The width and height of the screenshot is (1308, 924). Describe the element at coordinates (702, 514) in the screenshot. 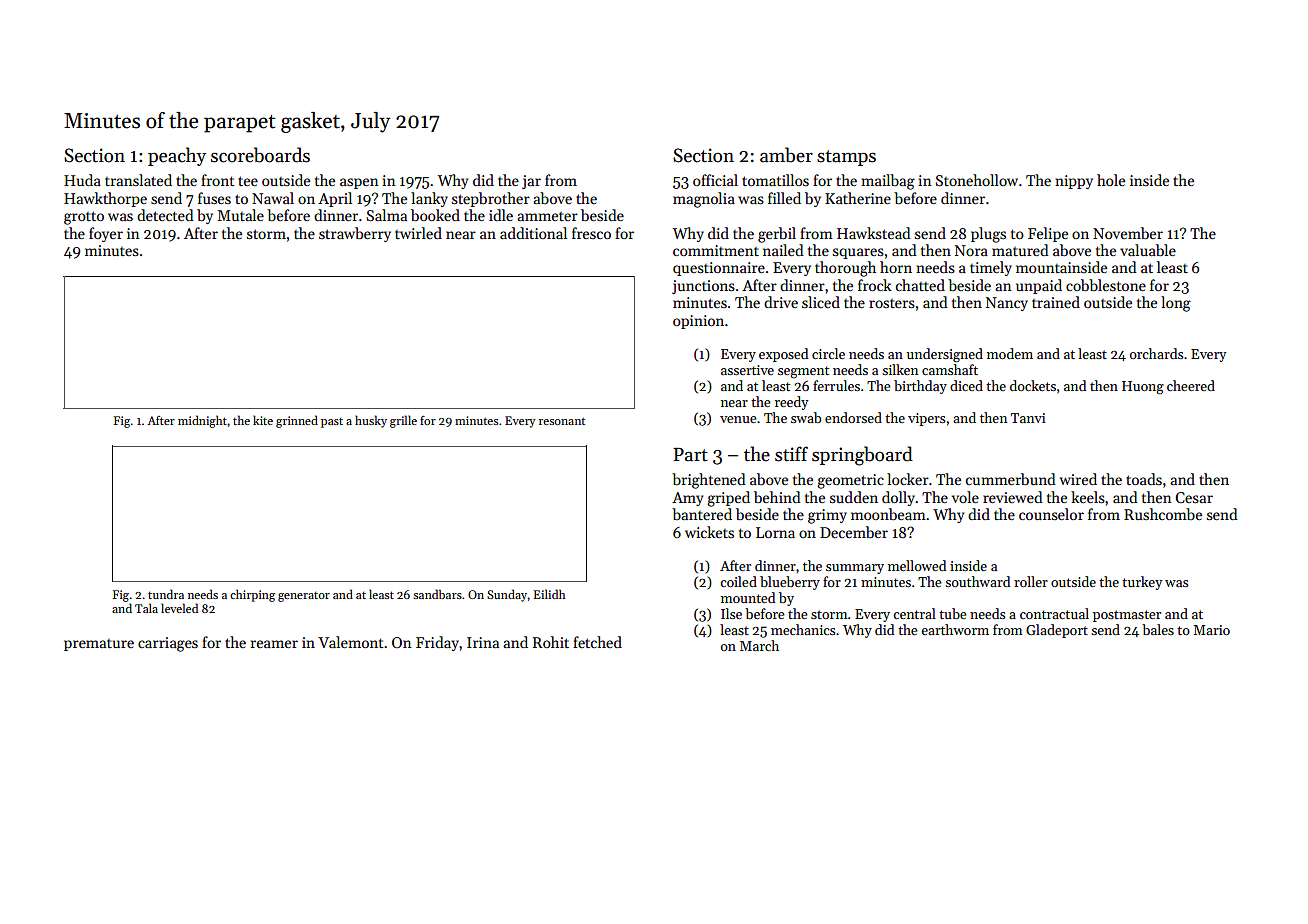

I see `bantered` at that location.
